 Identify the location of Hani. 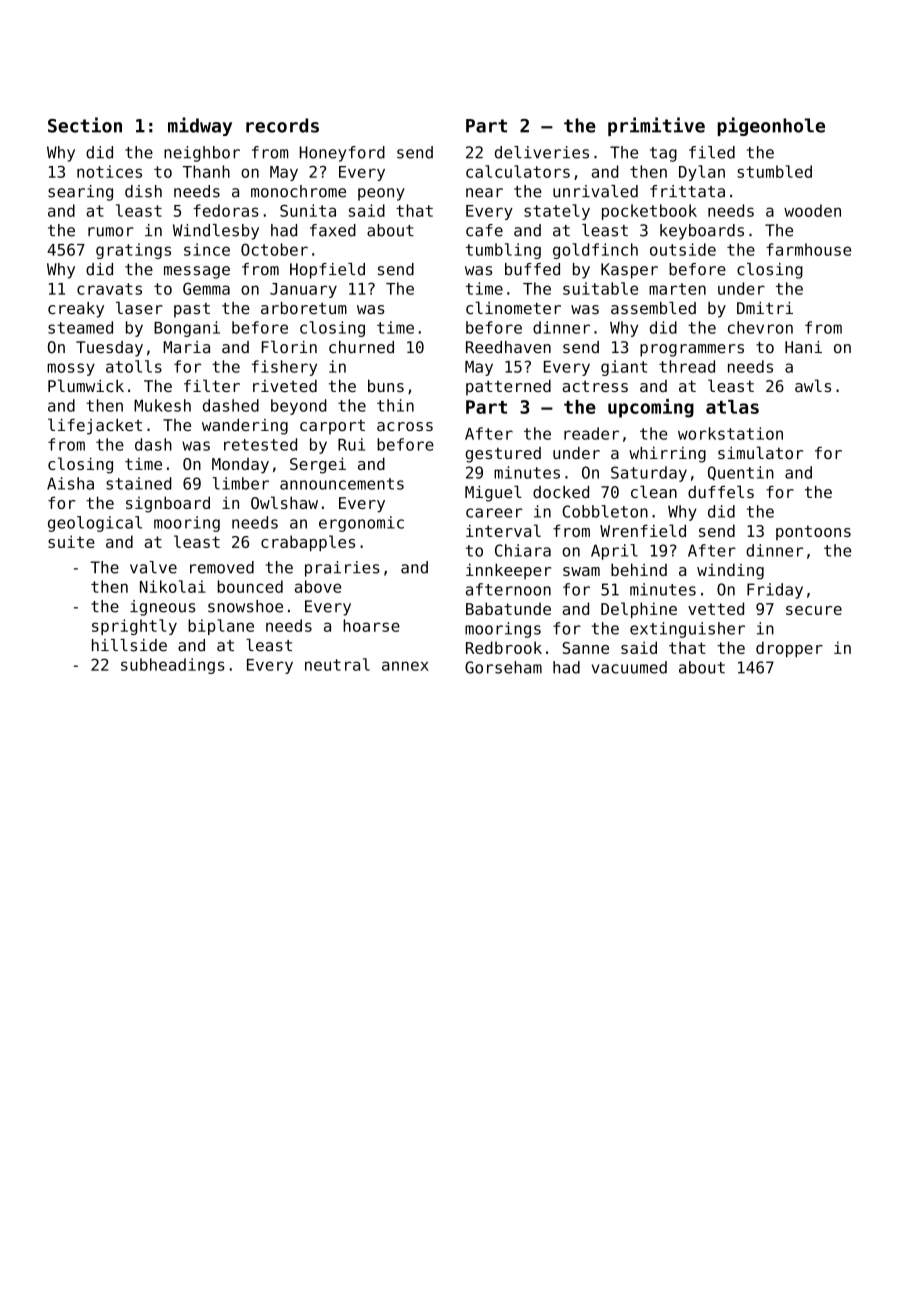
(803, 347).
